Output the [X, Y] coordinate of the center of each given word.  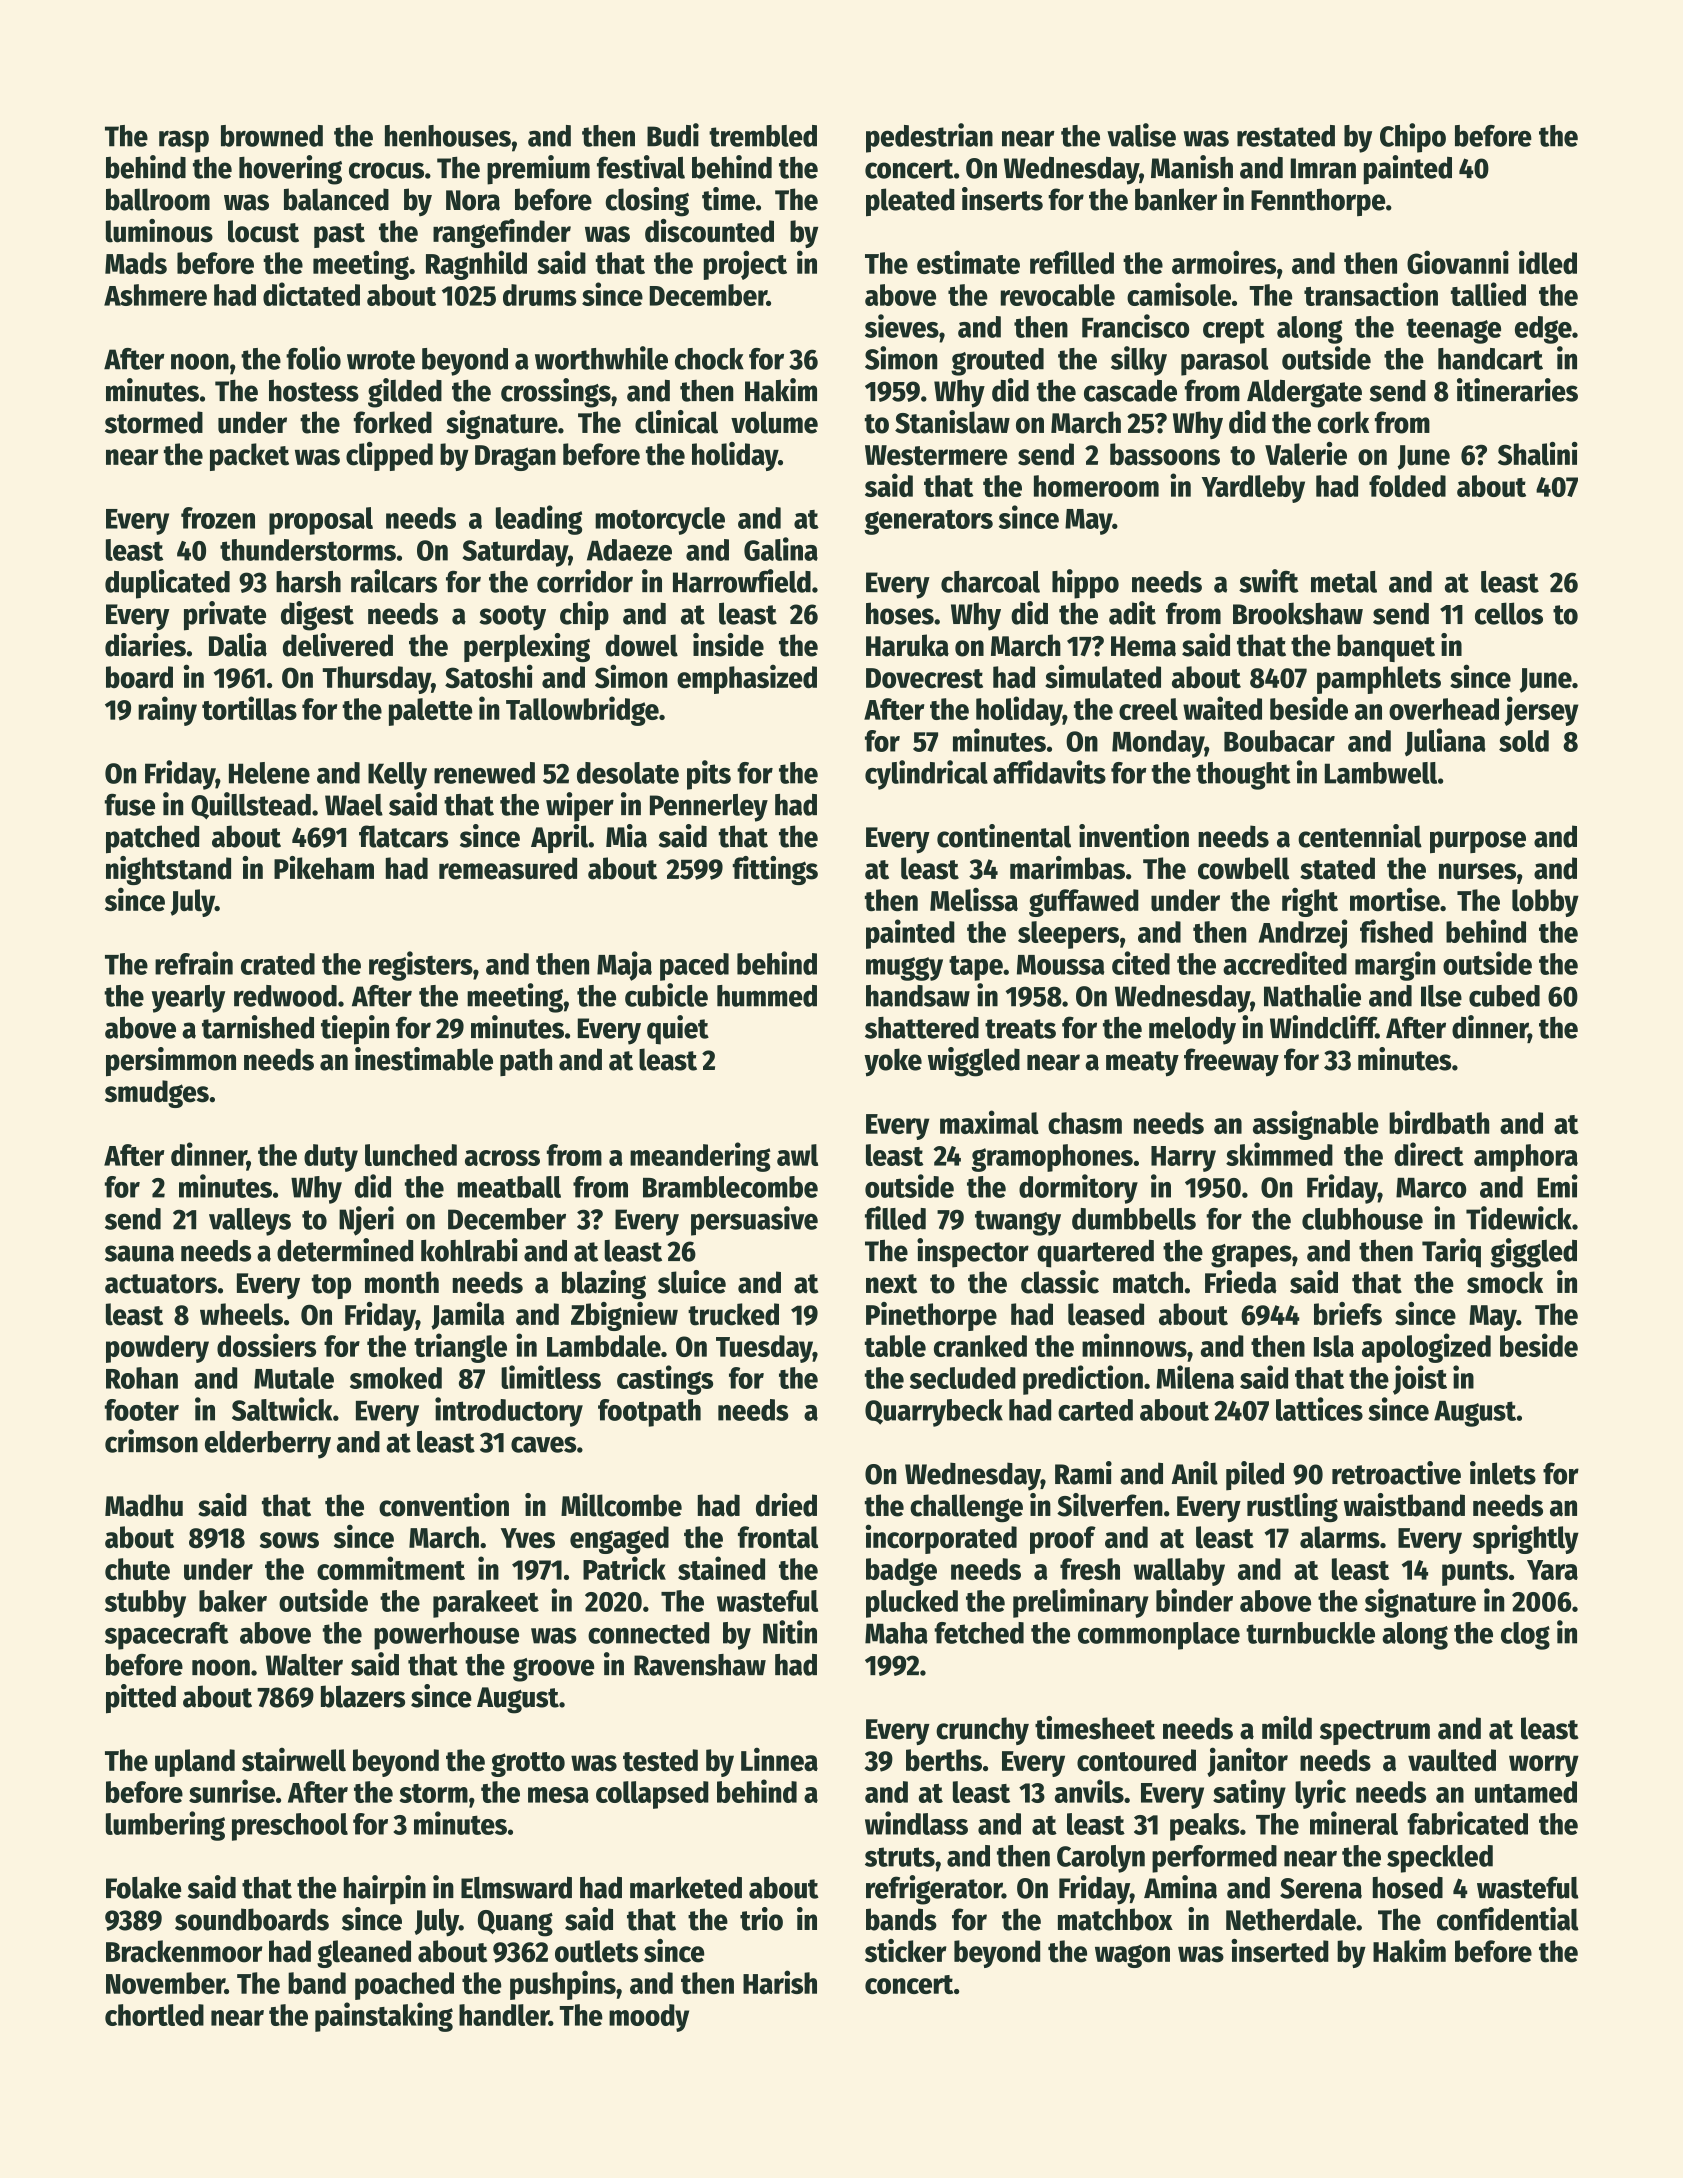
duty [331, 1158]
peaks [1205, 1827]
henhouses [448, 136]
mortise [1395, 899]
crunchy [982, 1731]
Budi [673, 135]
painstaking [384, 2017]
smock [1505, 1282]
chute [137, 1569]
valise [1141, 135]
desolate [628, 773]
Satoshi [489, 676]
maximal [989, 1122]
